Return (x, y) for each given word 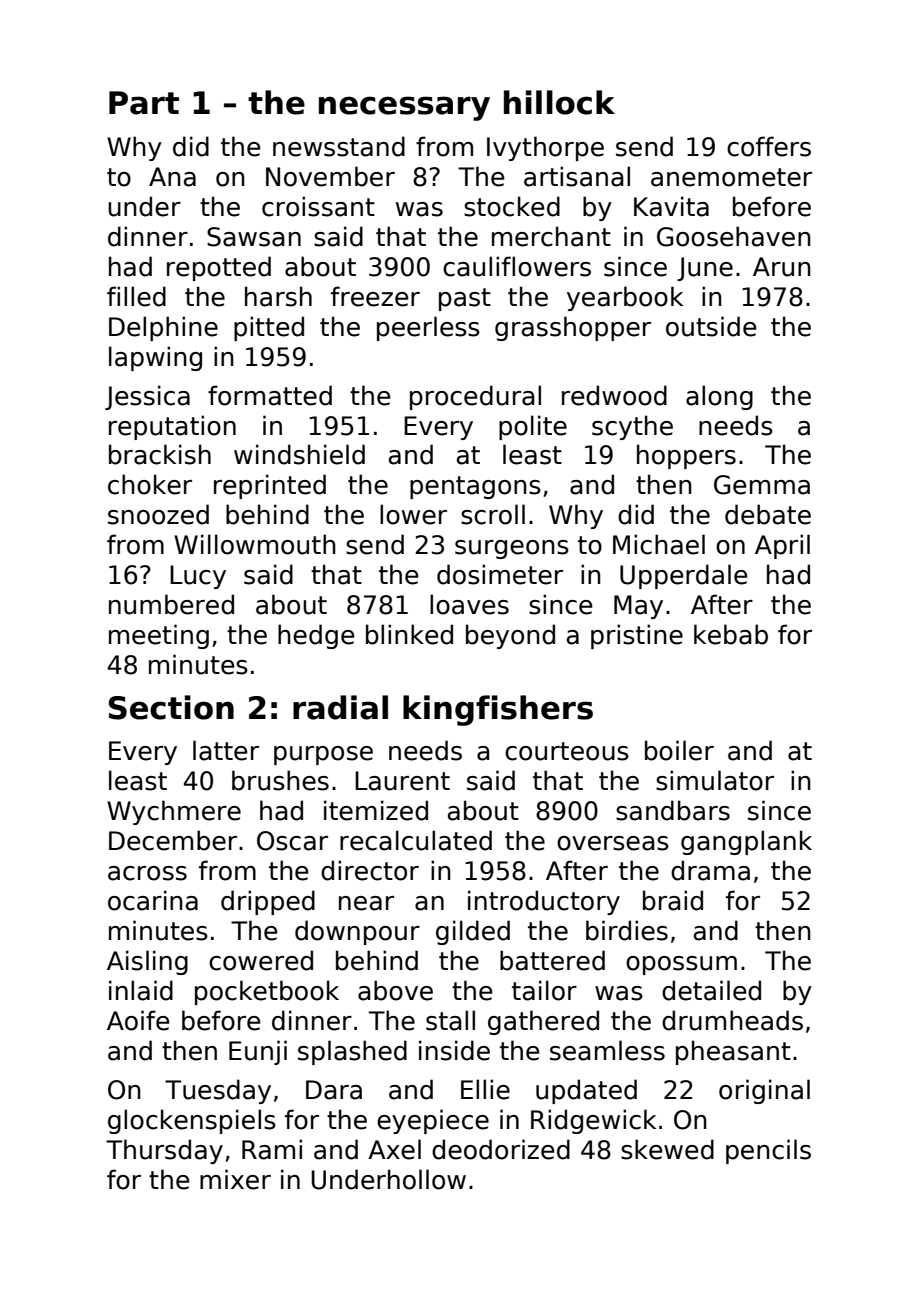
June (705, 269)
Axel (394, 1149)
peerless (428, 328)
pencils (768, 1151)
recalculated (416, 840)
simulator (715, 780)
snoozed (158, 514)
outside (711, 326)
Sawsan (254, 237)
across (147, 873)
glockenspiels (192, 1121)
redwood (614, 395)
